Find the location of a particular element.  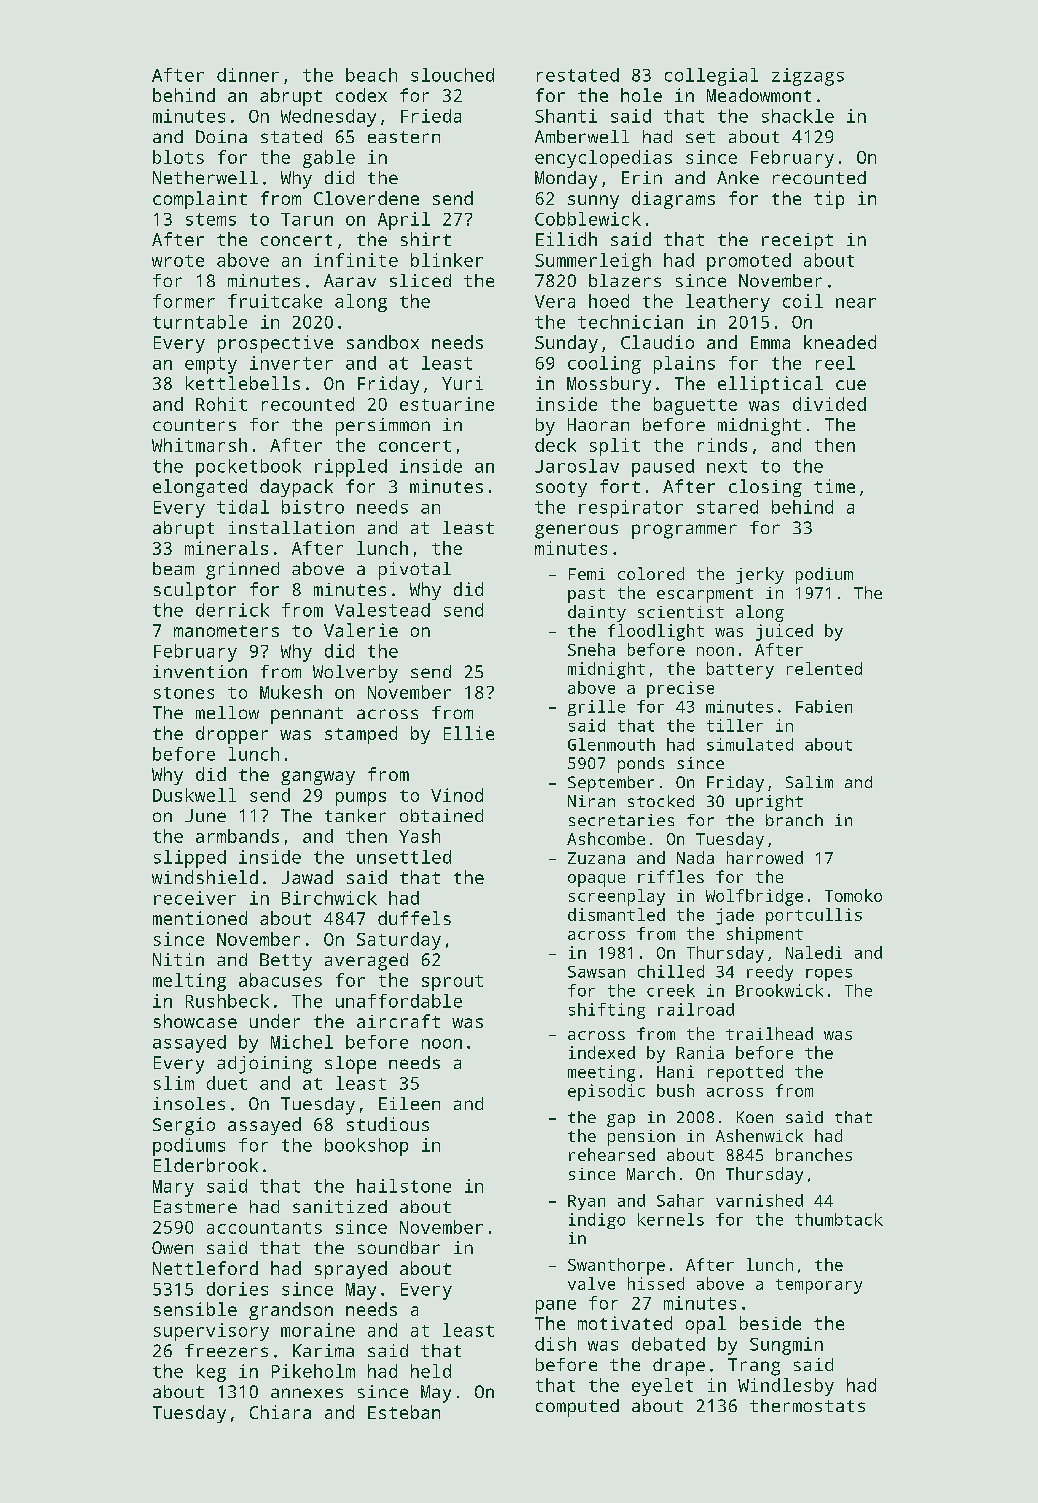

tip is located at coordinates (829, 200).
